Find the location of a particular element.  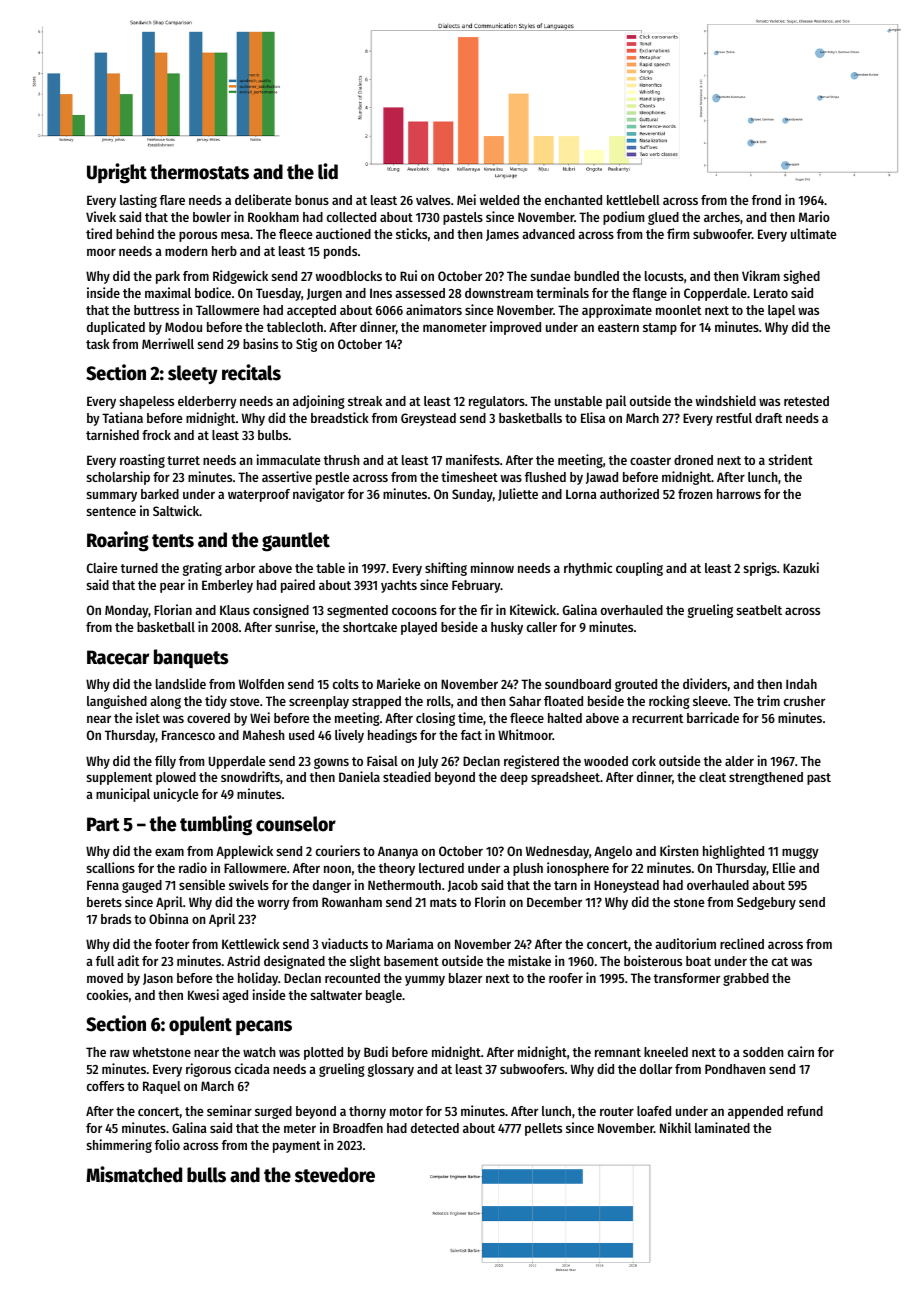

Klaus is located at coordinates (235, 610).
